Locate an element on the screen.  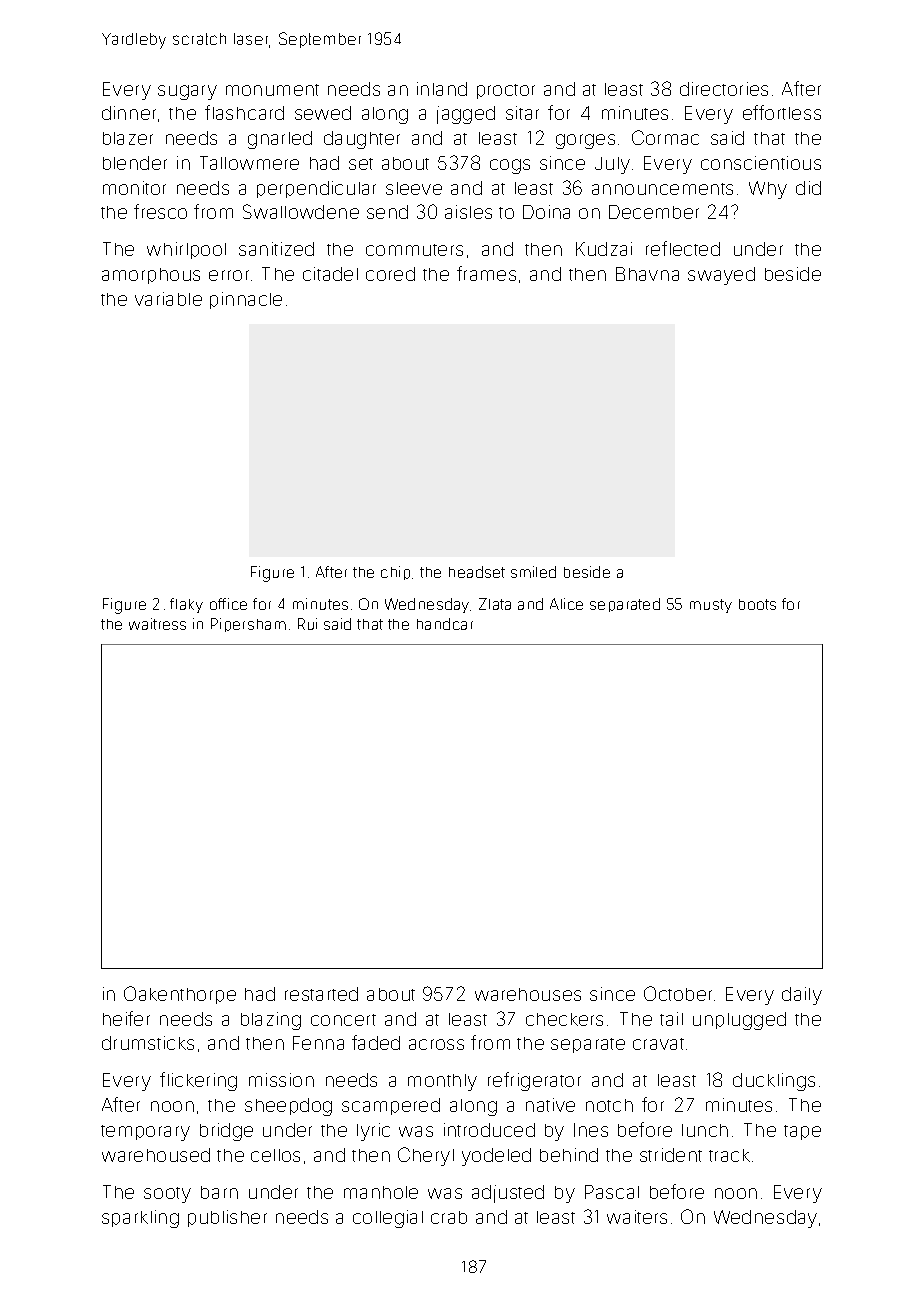
directories is located at coordinates (724, 89).
